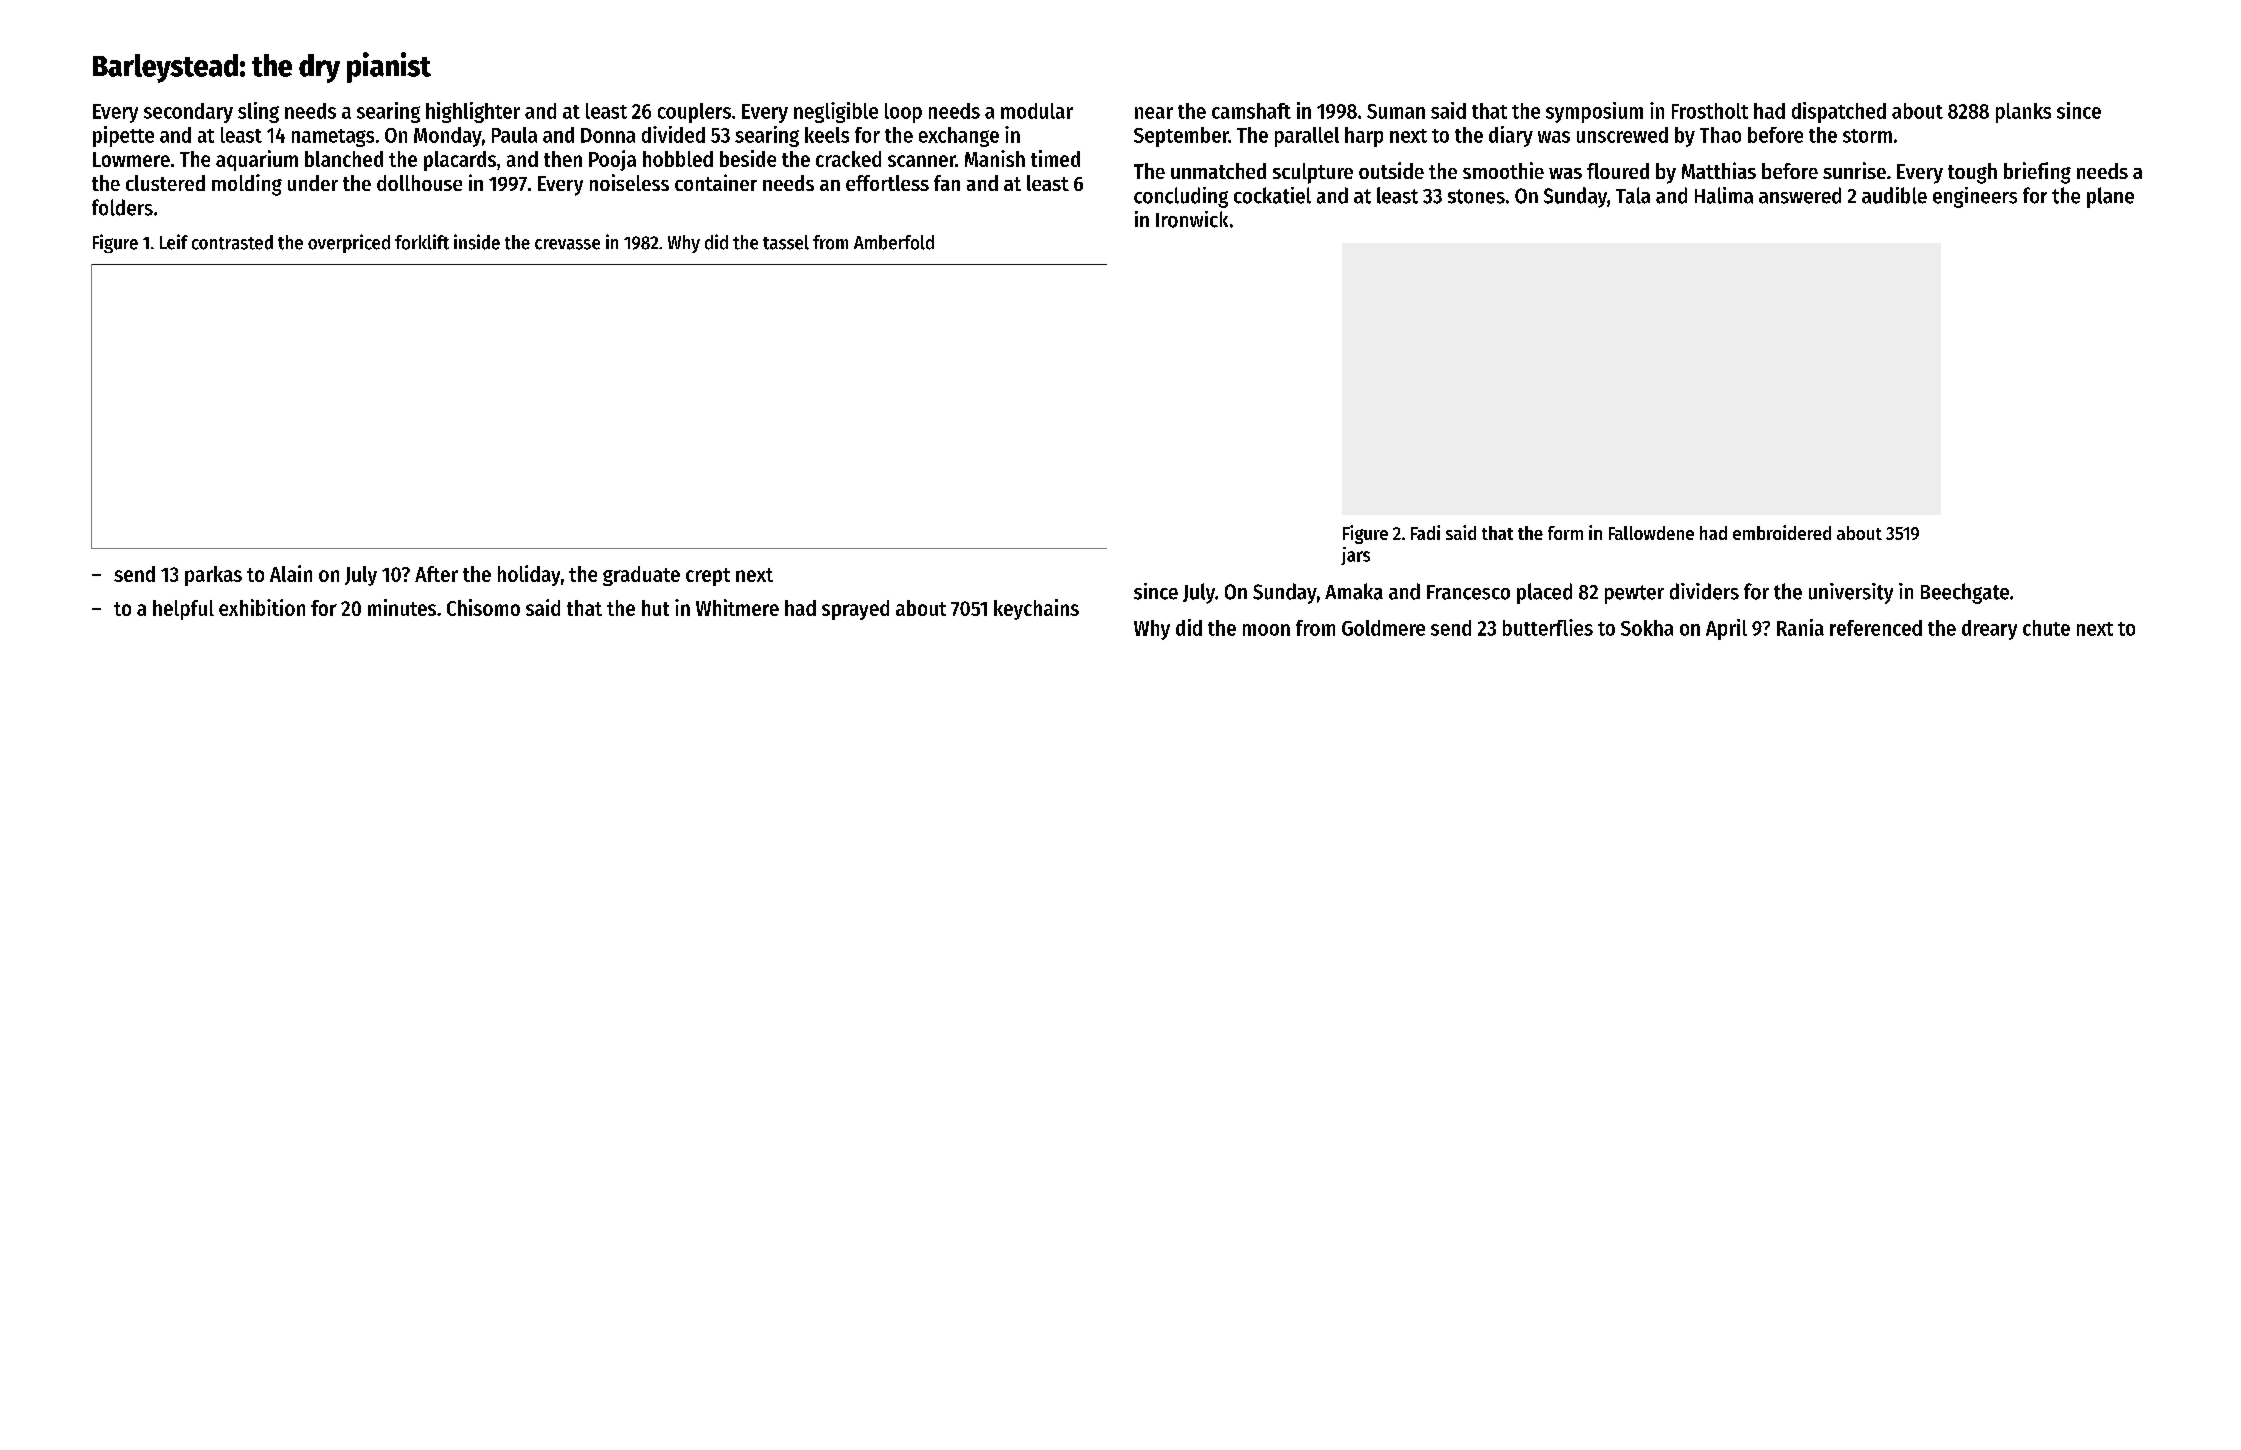  What do you see at coordinates (1396, 111) in the document?
I see `Suman` at bounding box center [1396, 111].
